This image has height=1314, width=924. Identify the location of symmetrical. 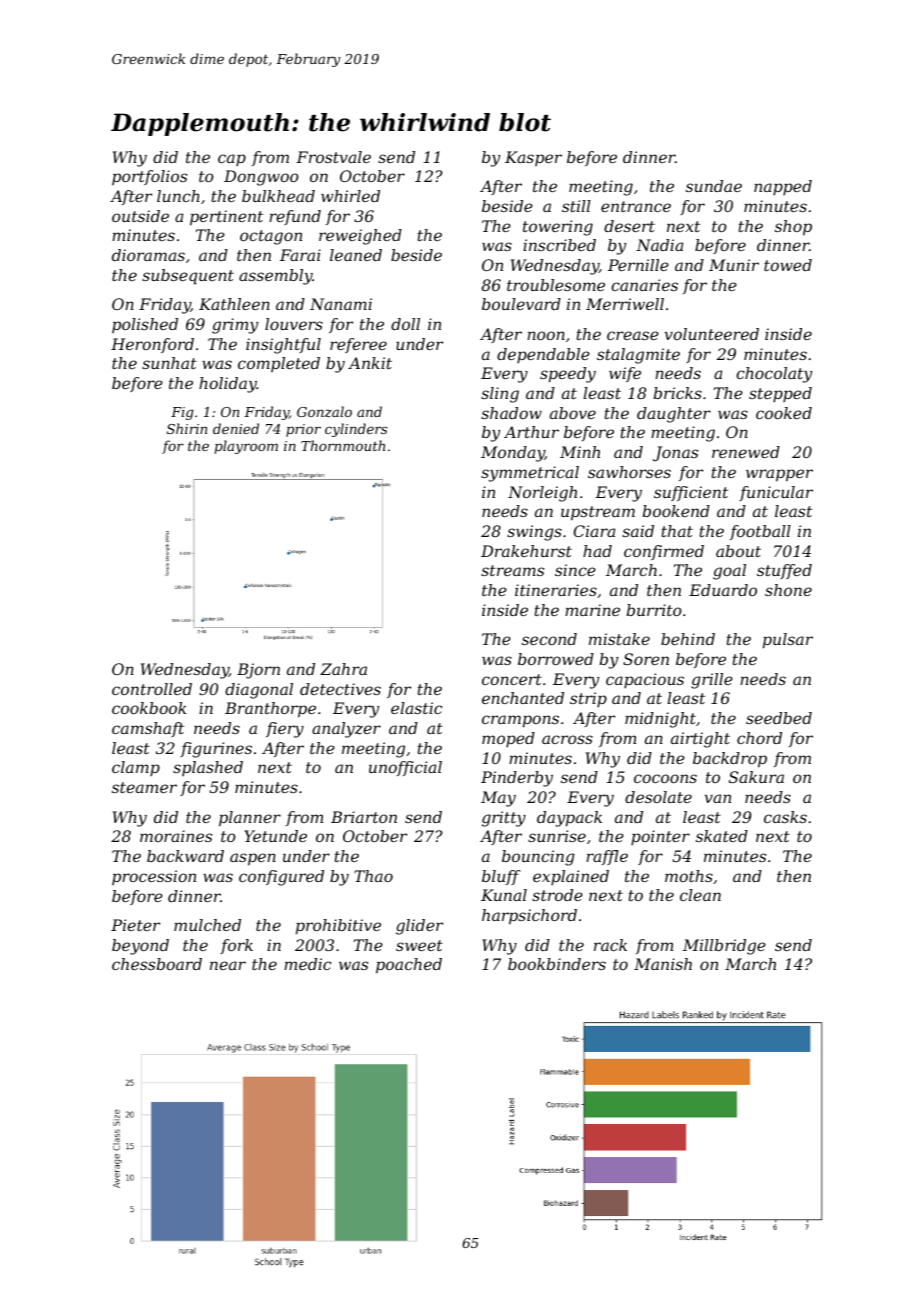
(530, 474).
